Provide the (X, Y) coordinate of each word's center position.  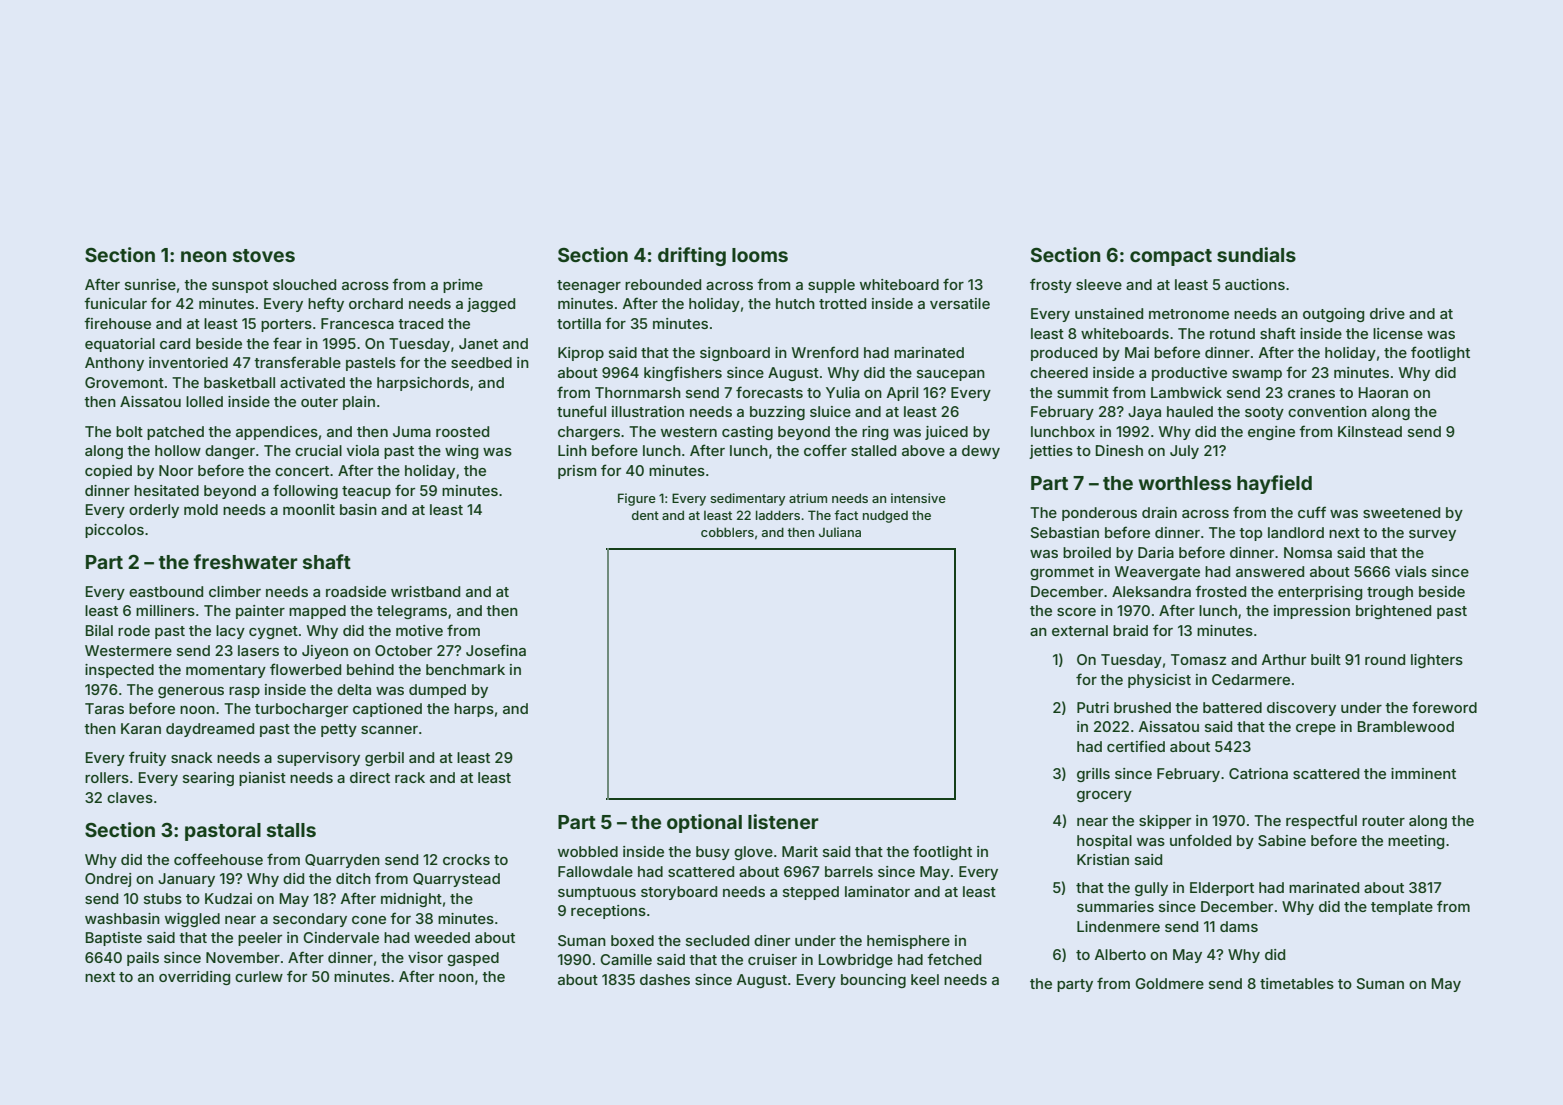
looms (760, 255)
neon (204, 256)
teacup (366, 492)
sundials (1256, 254)
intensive (918, 498)
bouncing (873, 981)
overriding (194, 978)
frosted (1220, 591)
